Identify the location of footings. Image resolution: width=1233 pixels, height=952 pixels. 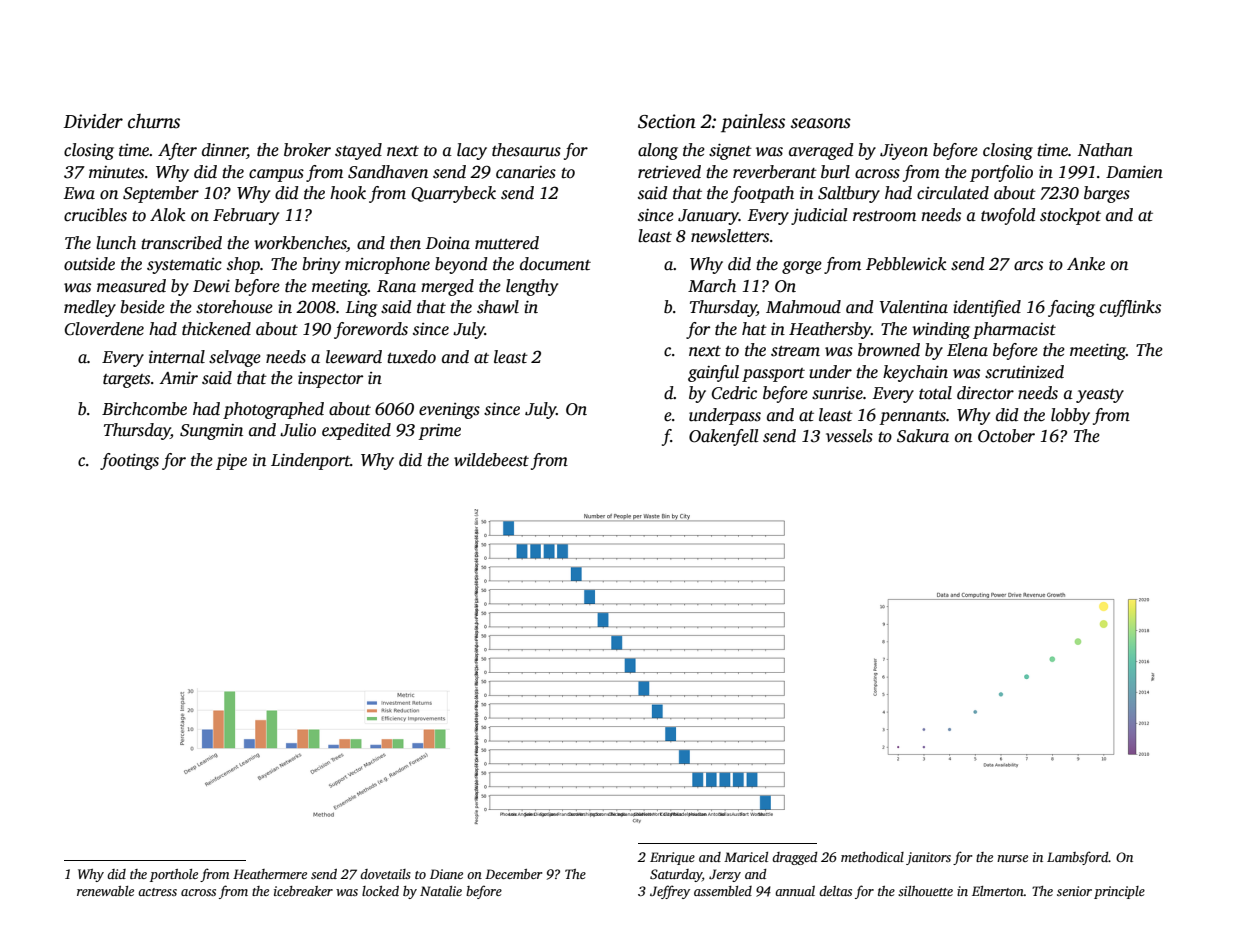
(129, 461).
